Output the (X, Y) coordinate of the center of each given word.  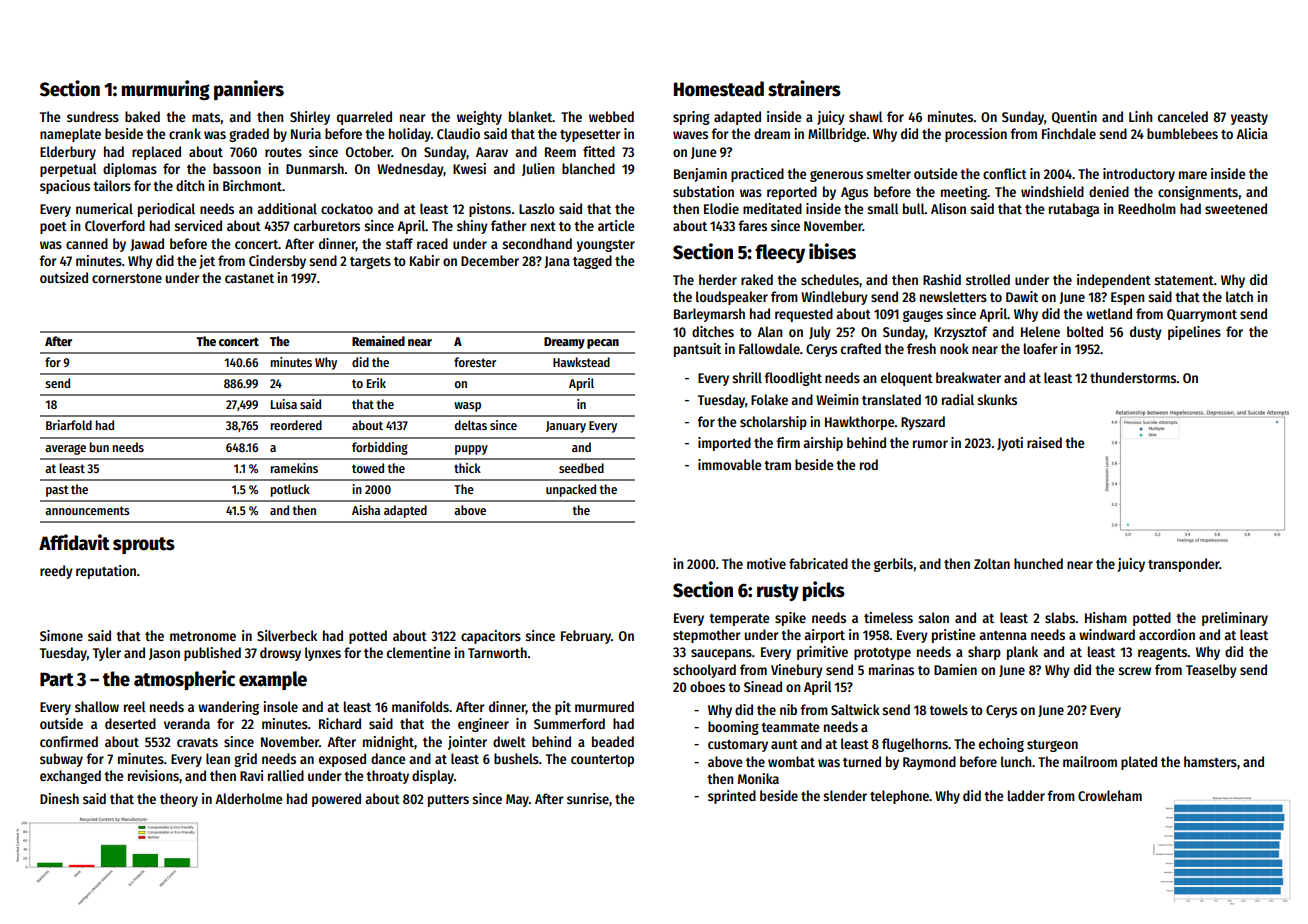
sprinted (732, 797)
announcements (87, 510)
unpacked (571, 490)
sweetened (1236, 208)
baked (142, 116)
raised (1044, 442)
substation (703, 191)
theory (179, 800)
